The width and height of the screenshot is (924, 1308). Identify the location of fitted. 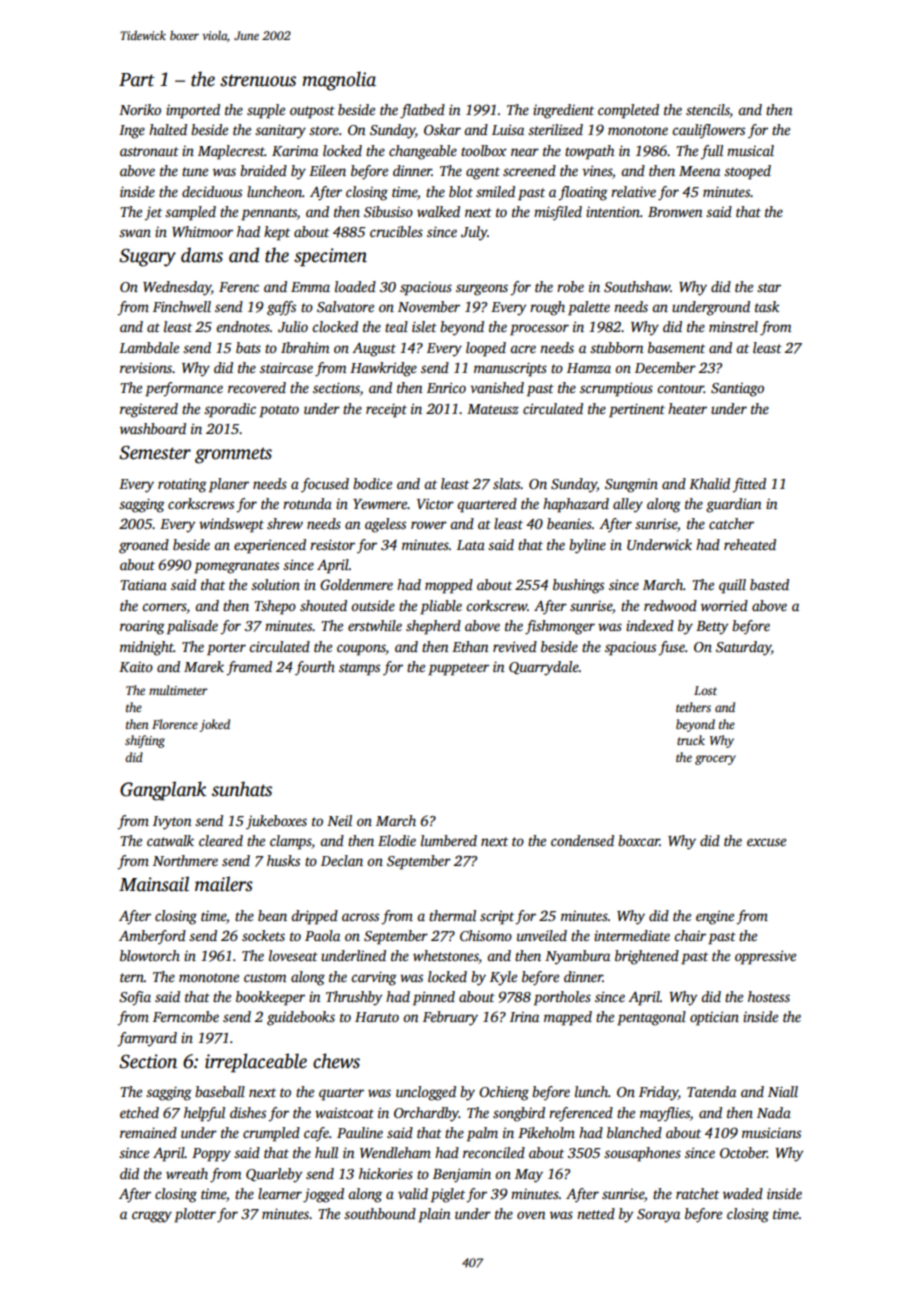
(749, 485).
